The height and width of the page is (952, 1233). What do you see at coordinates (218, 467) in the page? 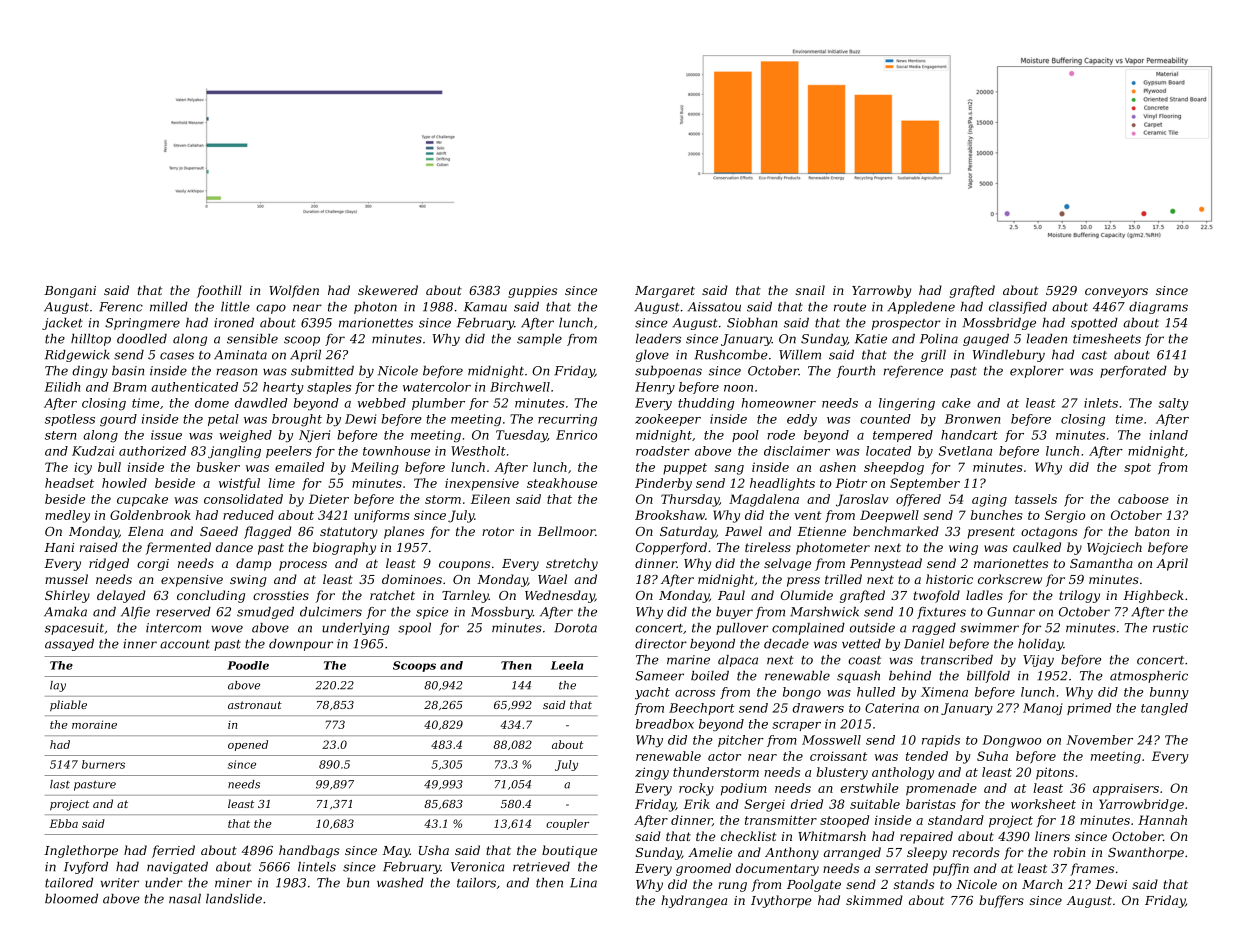
I see `busker` at bounding box center [218, 467].
